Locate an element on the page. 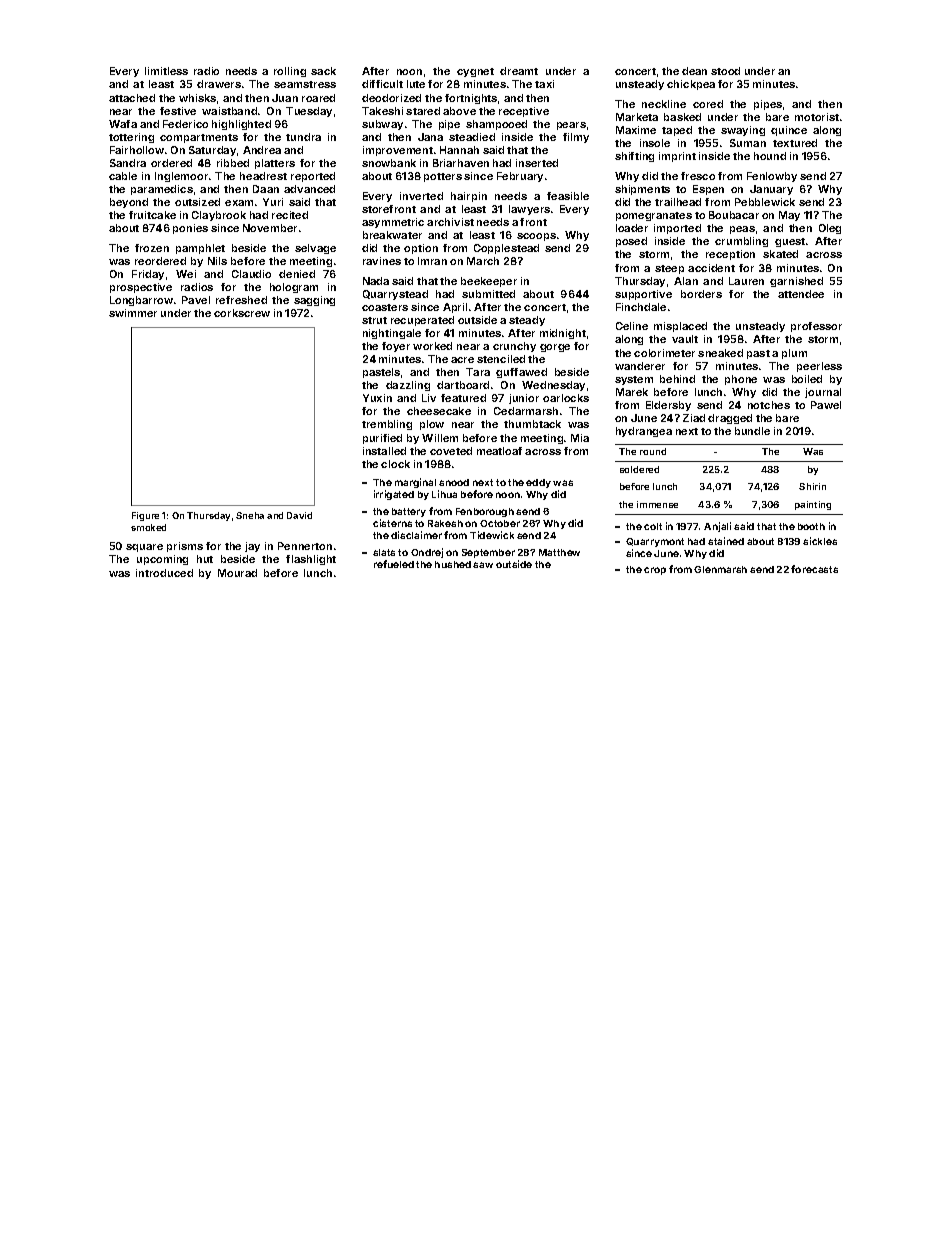 Image resolution: width=952 pixels, height=1233 pixels. meatloaf is located at coordinates (499, 451).
